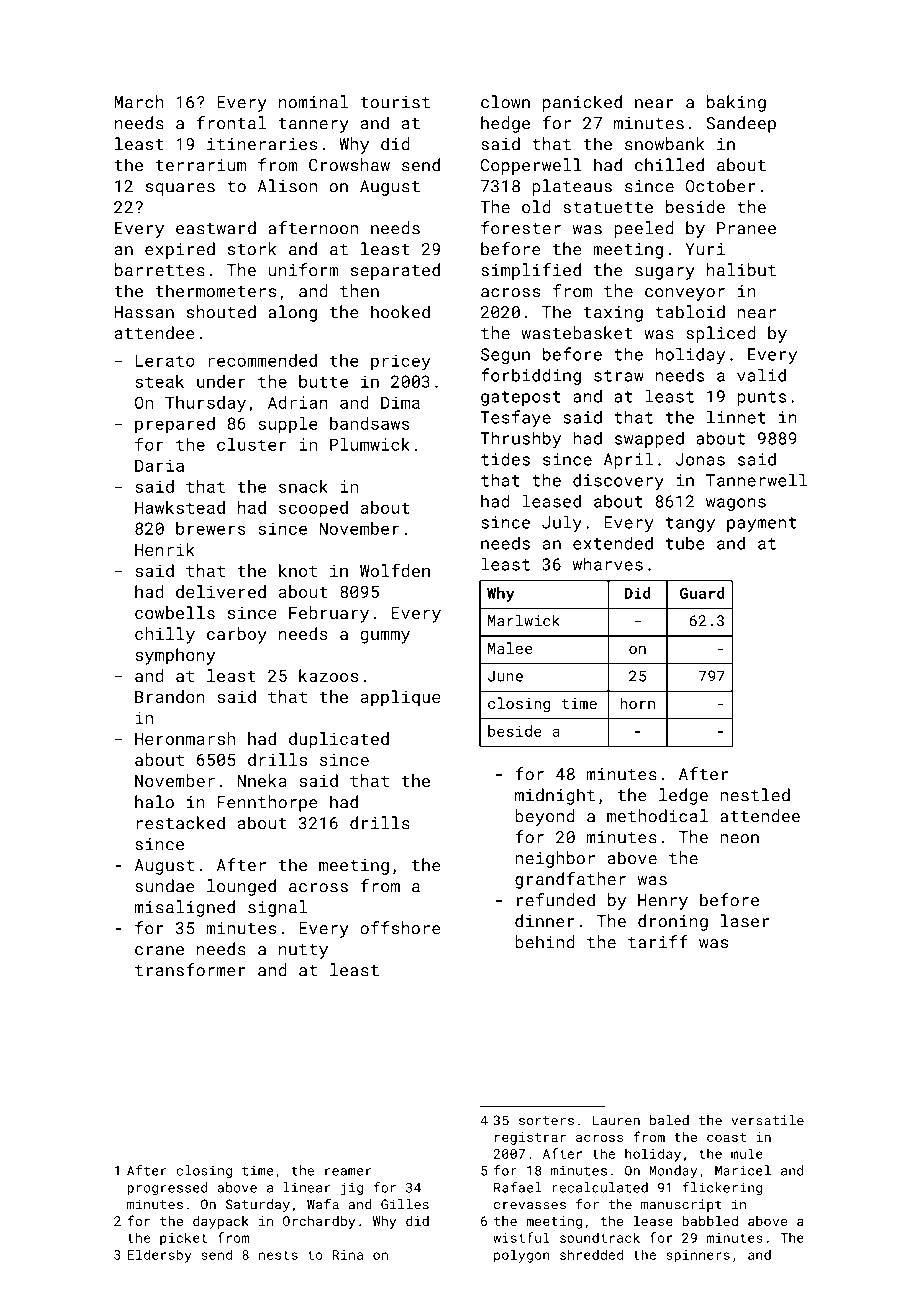 The image size is (924, 1308). What do you see at coordinates (761, 524) in the screenshot?
I see `payment` at bounding box center [761, 524].
